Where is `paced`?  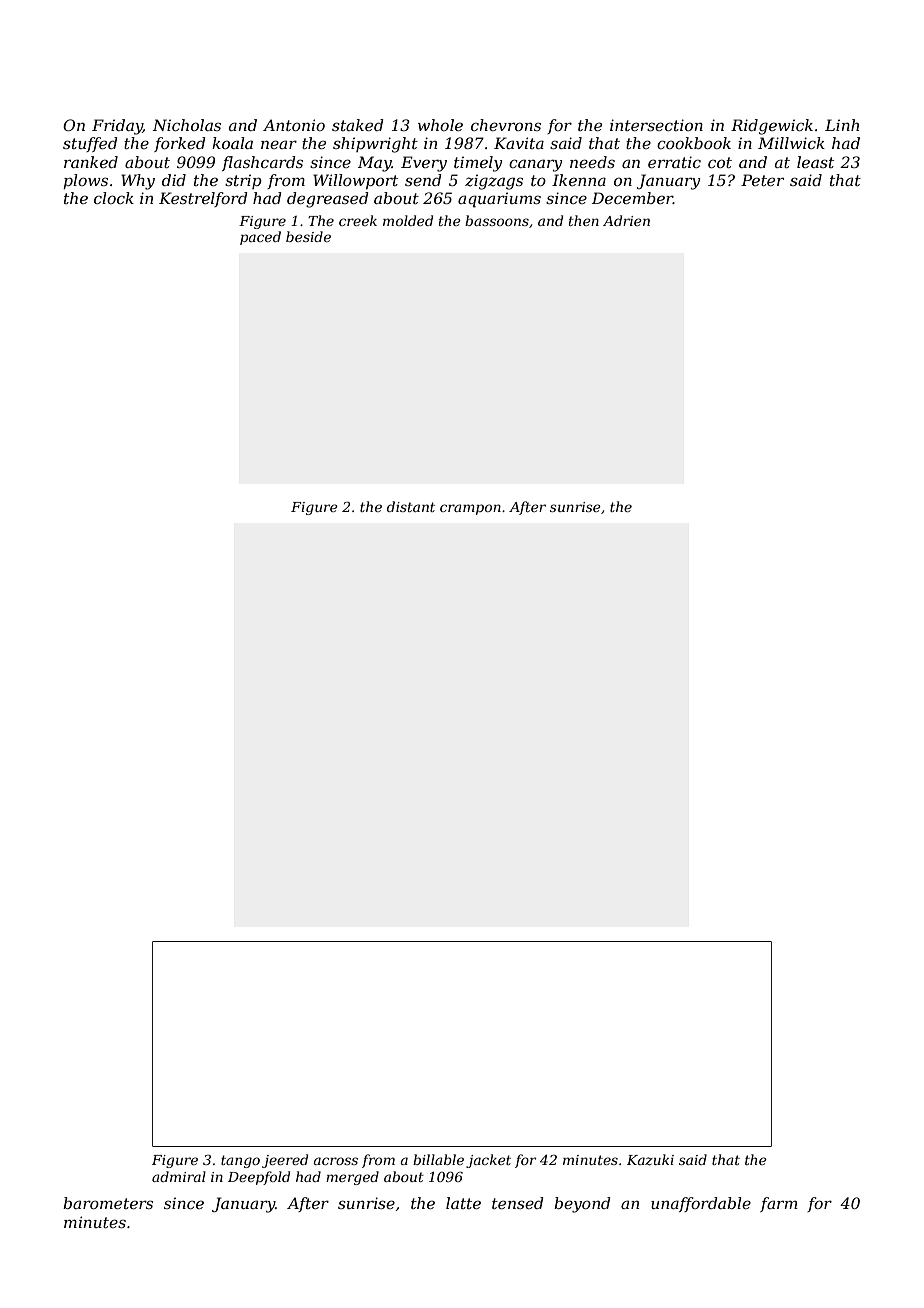 paced is located at coordinates (260, 238).
